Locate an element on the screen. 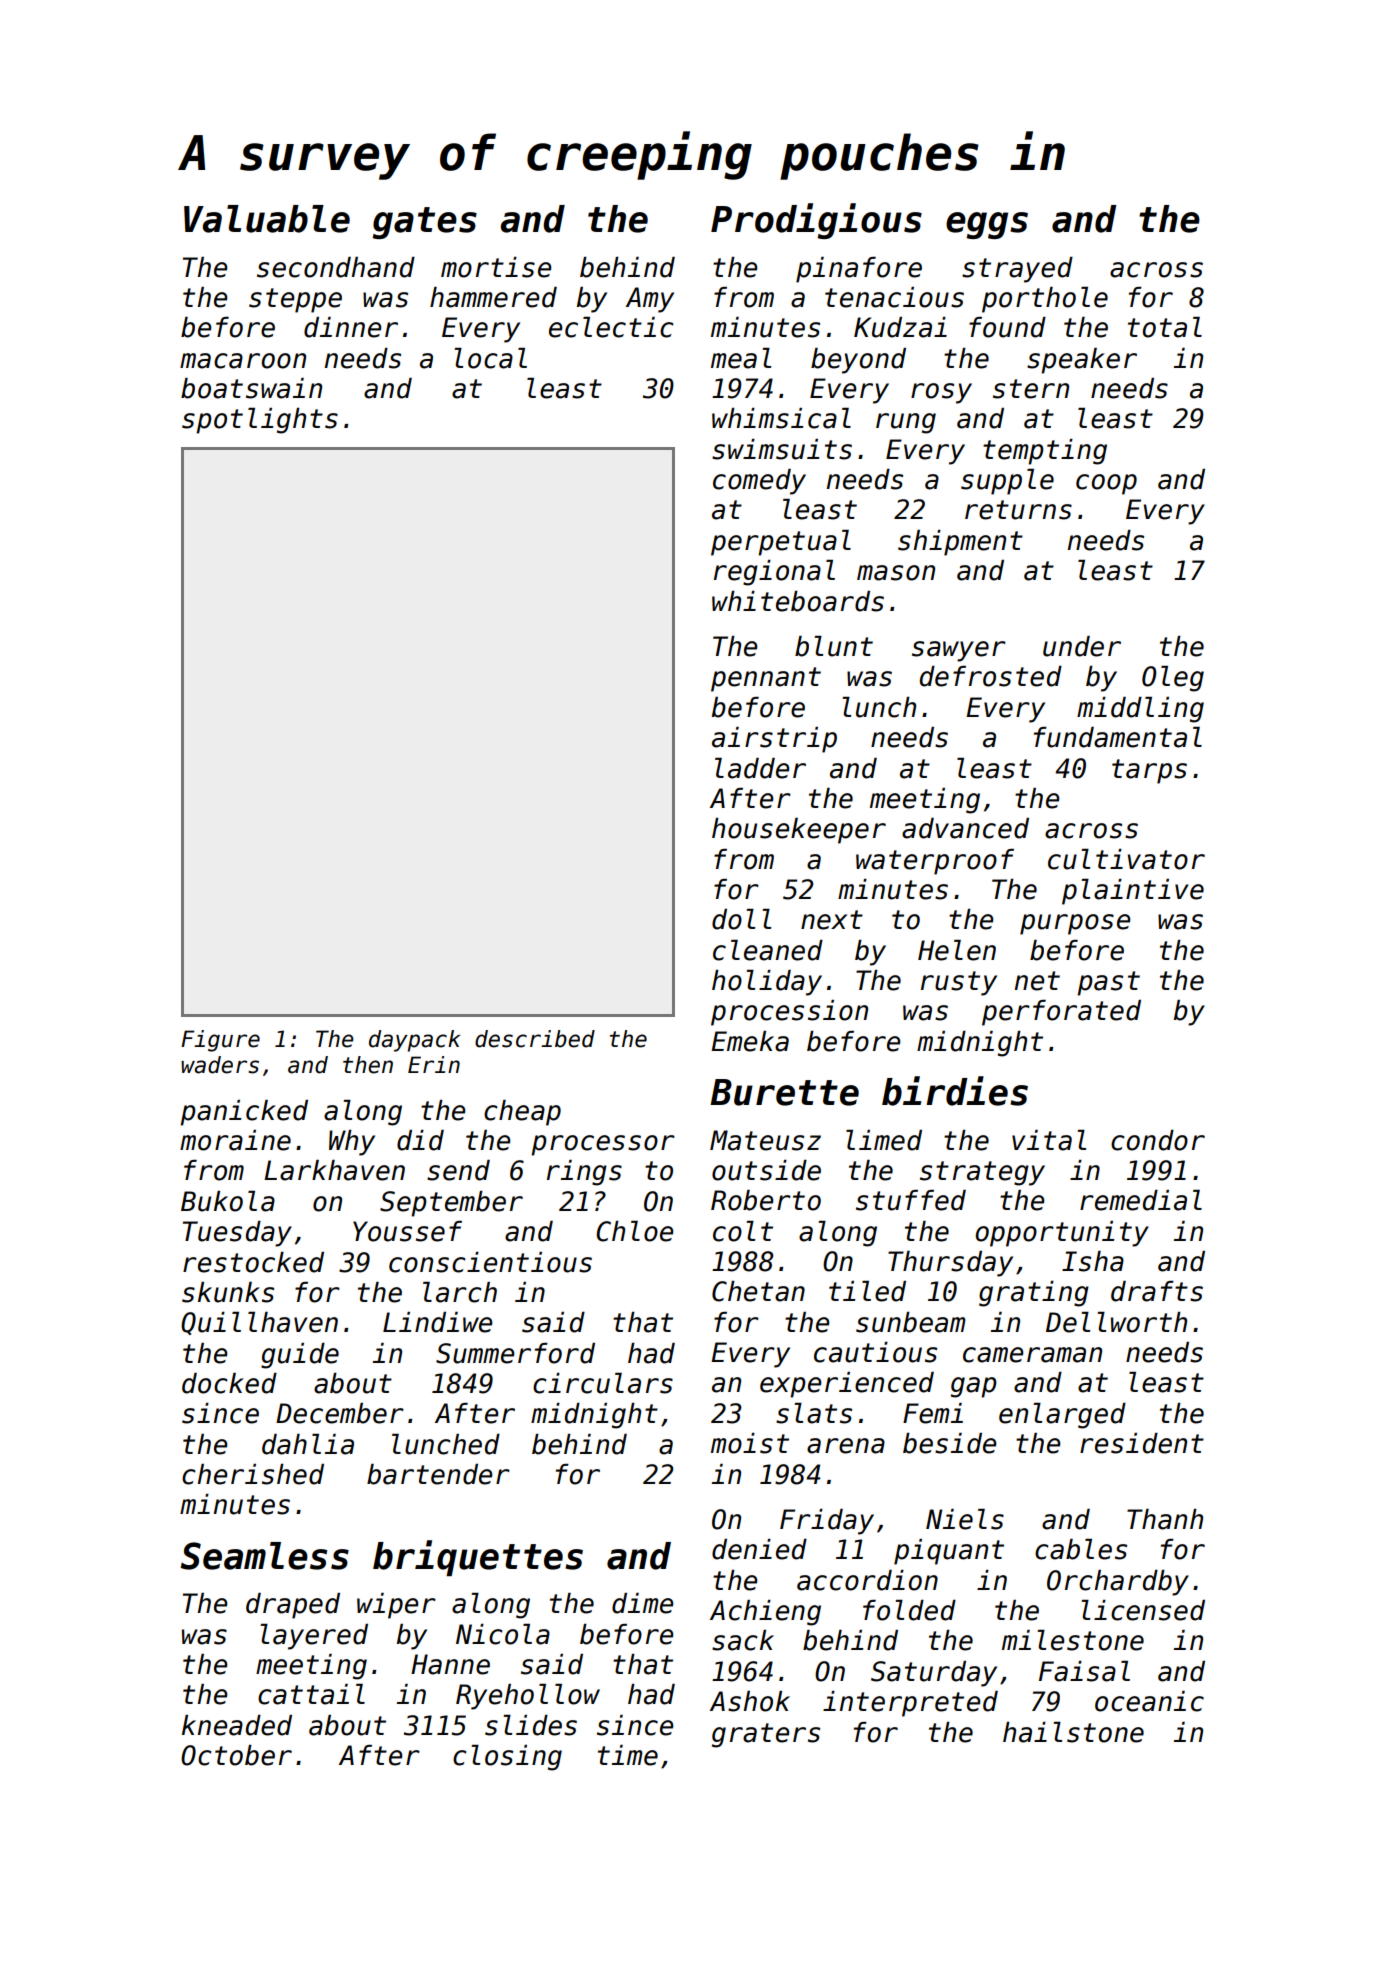  October is located at coordinates (236, 1755).
